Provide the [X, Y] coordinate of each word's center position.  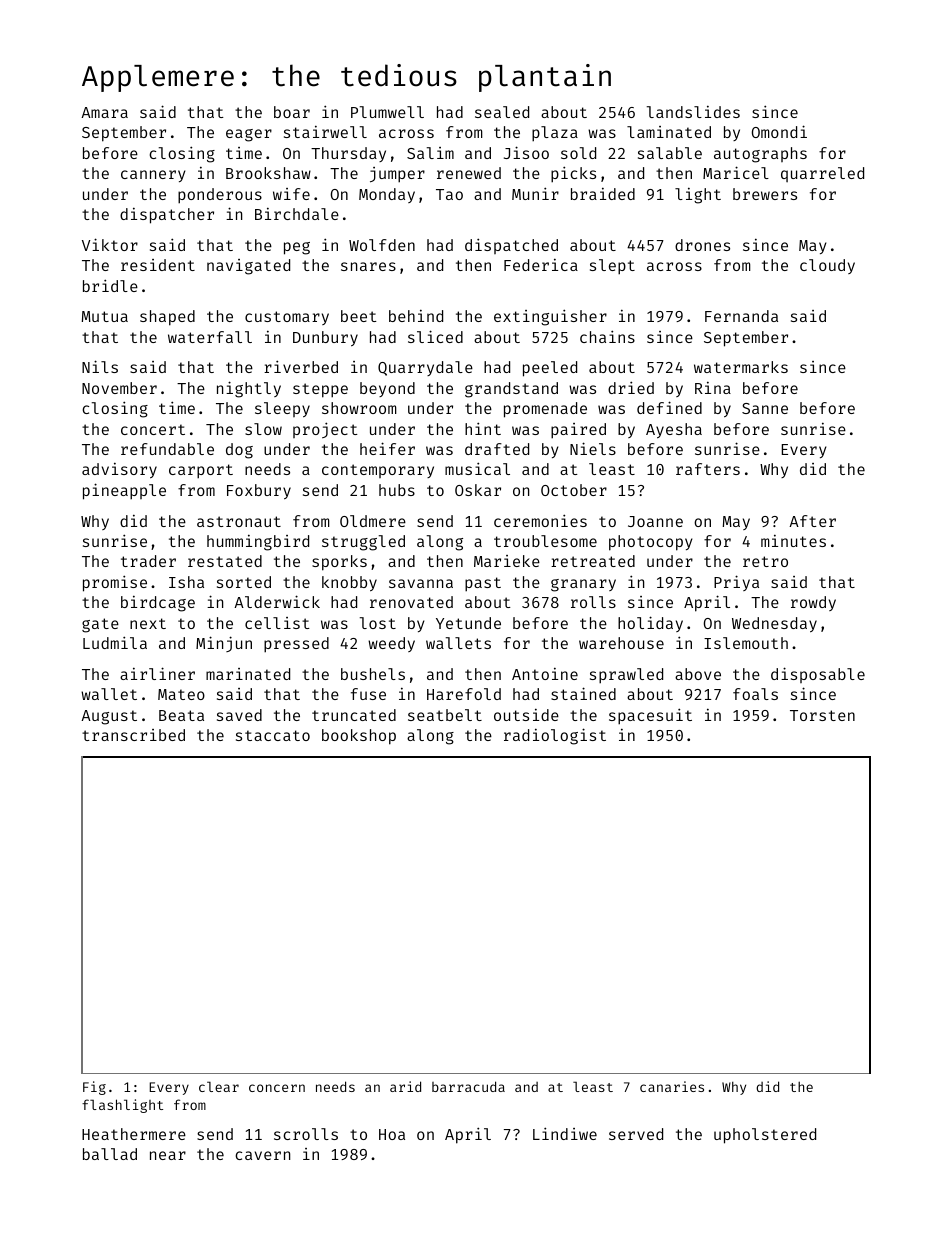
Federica [541, 265]
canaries [672, 1086]
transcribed [133, 735]
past [483, 584]
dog [239, 451]
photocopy [651, 543]
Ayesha [674, 430]
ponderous [220, 196]
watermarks [741, 367]
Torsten [822, 715]
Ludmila [115, 642]
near [168, 1155]
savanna [421, 583]
